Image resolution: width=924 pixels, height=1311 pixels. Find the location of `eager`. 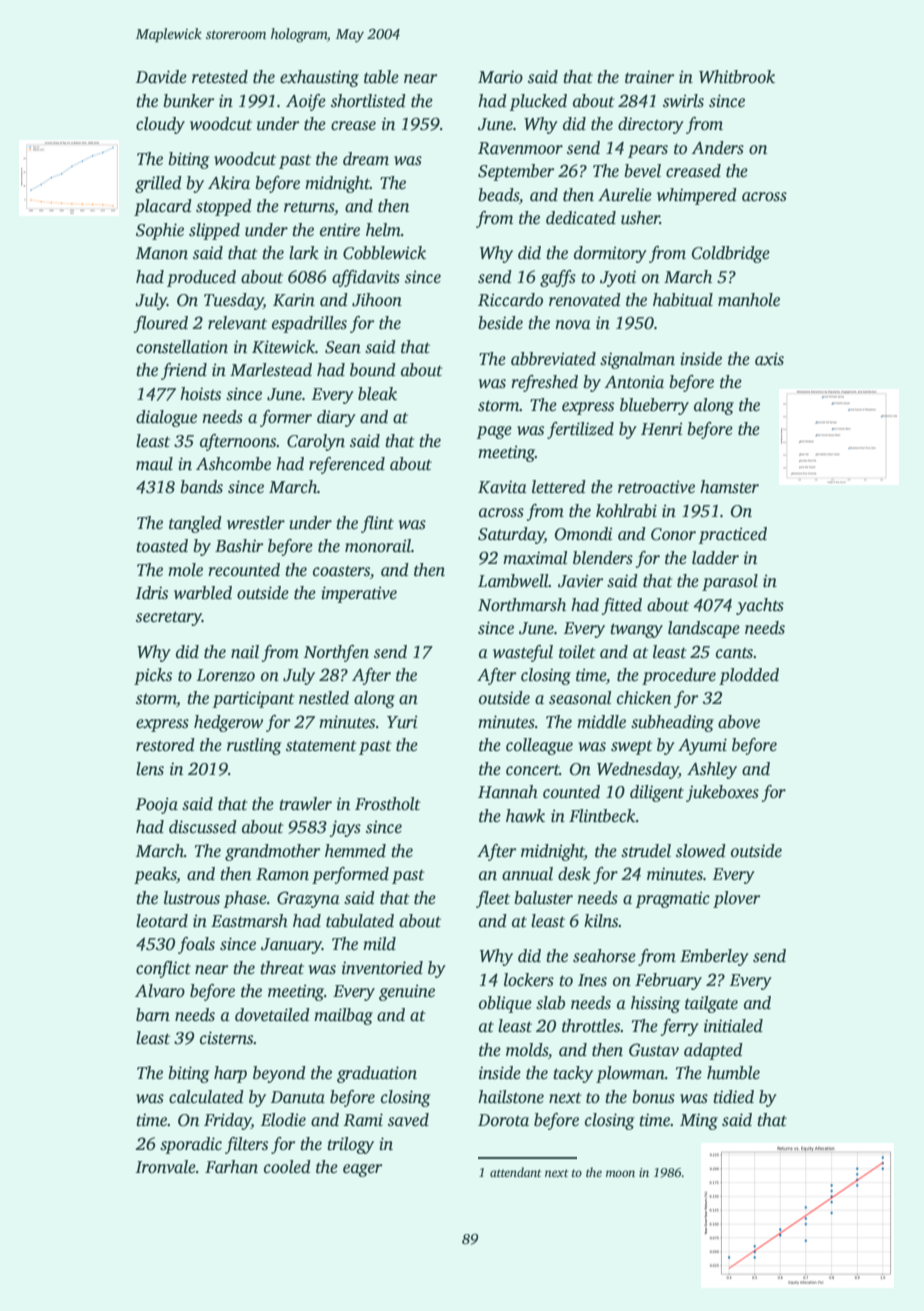

eager is located at coordinates (363, 1170).
